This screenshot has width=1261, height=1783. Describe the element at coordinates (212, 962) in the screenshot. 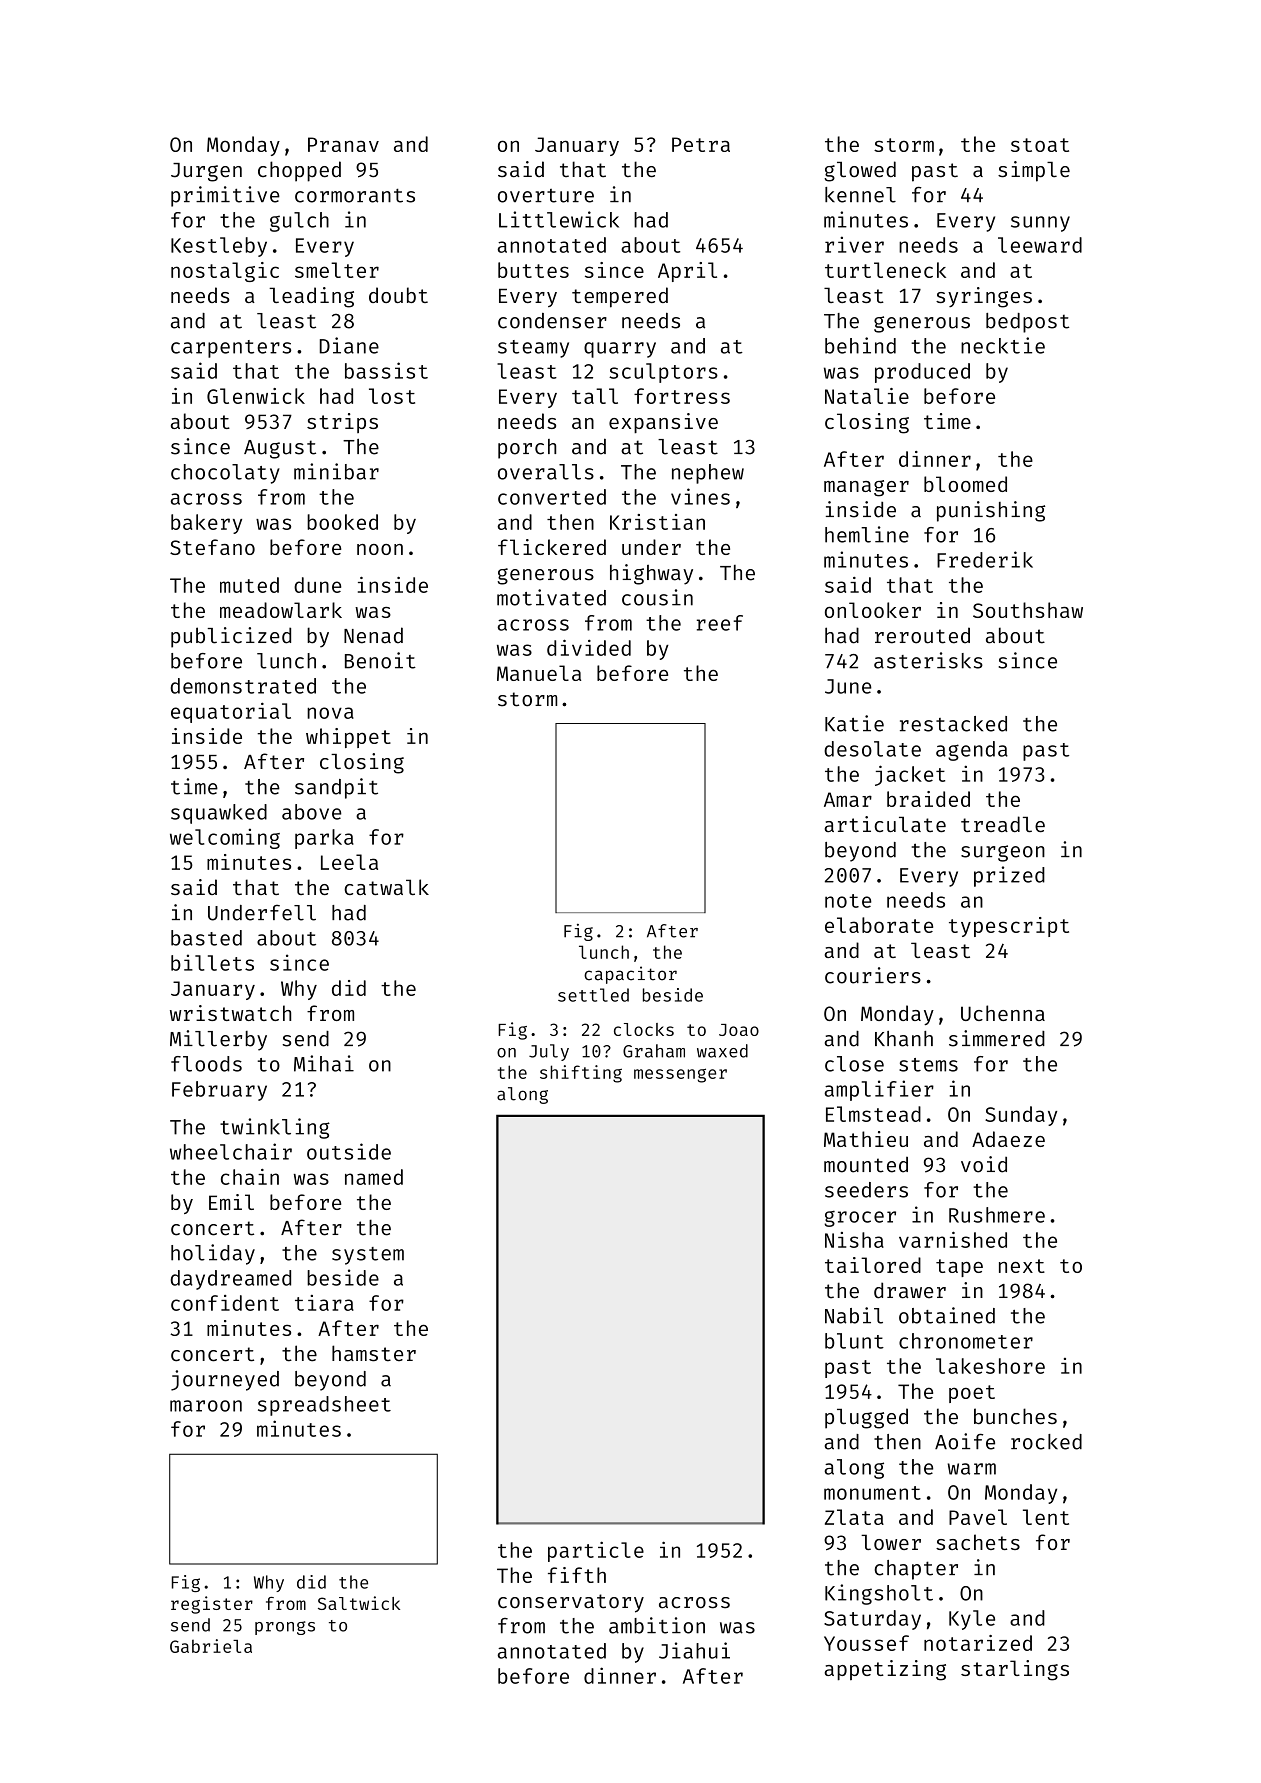

I see `billets` at that location.
